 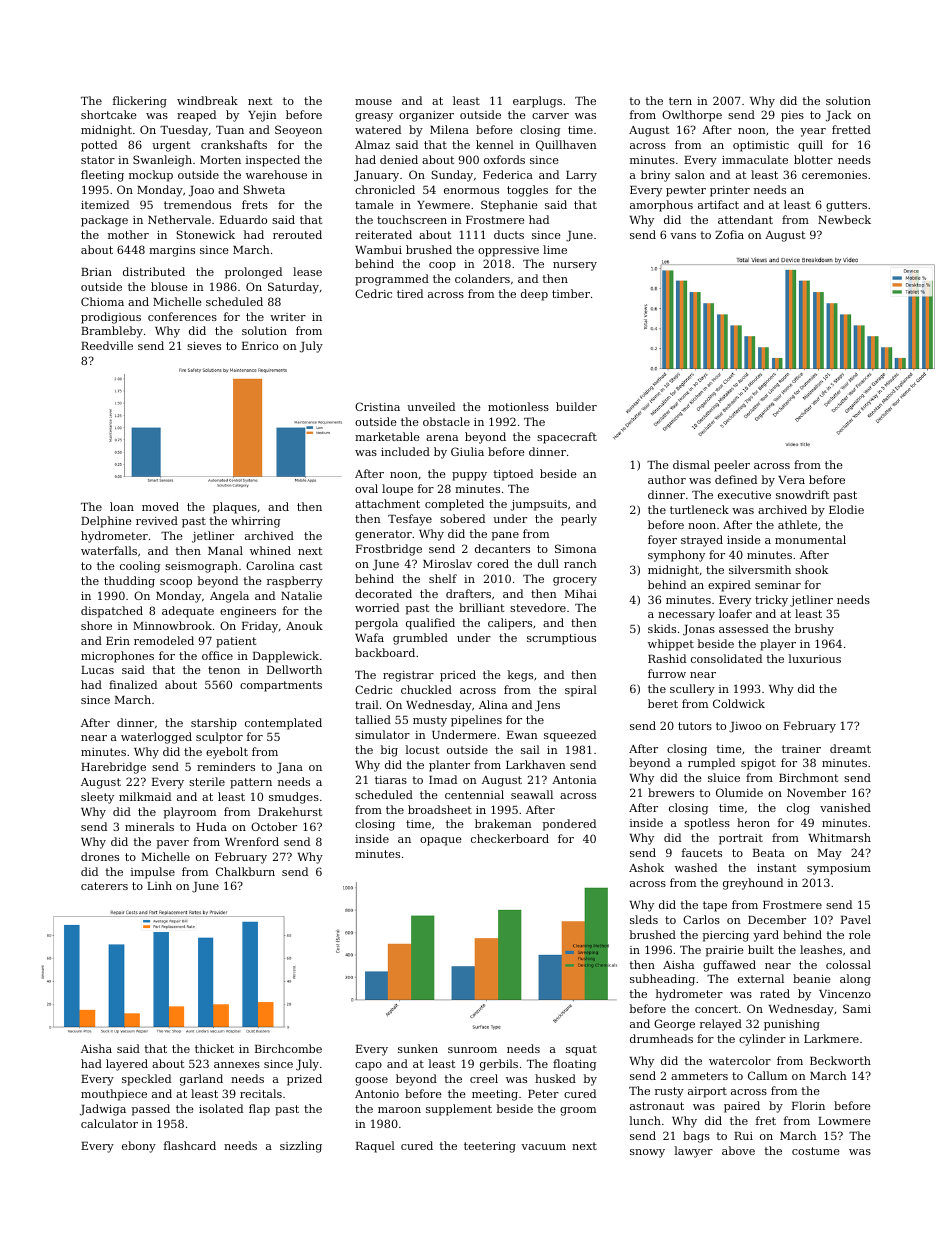 What do you see at coordinates (297, 234) in the document?
I see `rerouted` at bounding box center [297, 234].
